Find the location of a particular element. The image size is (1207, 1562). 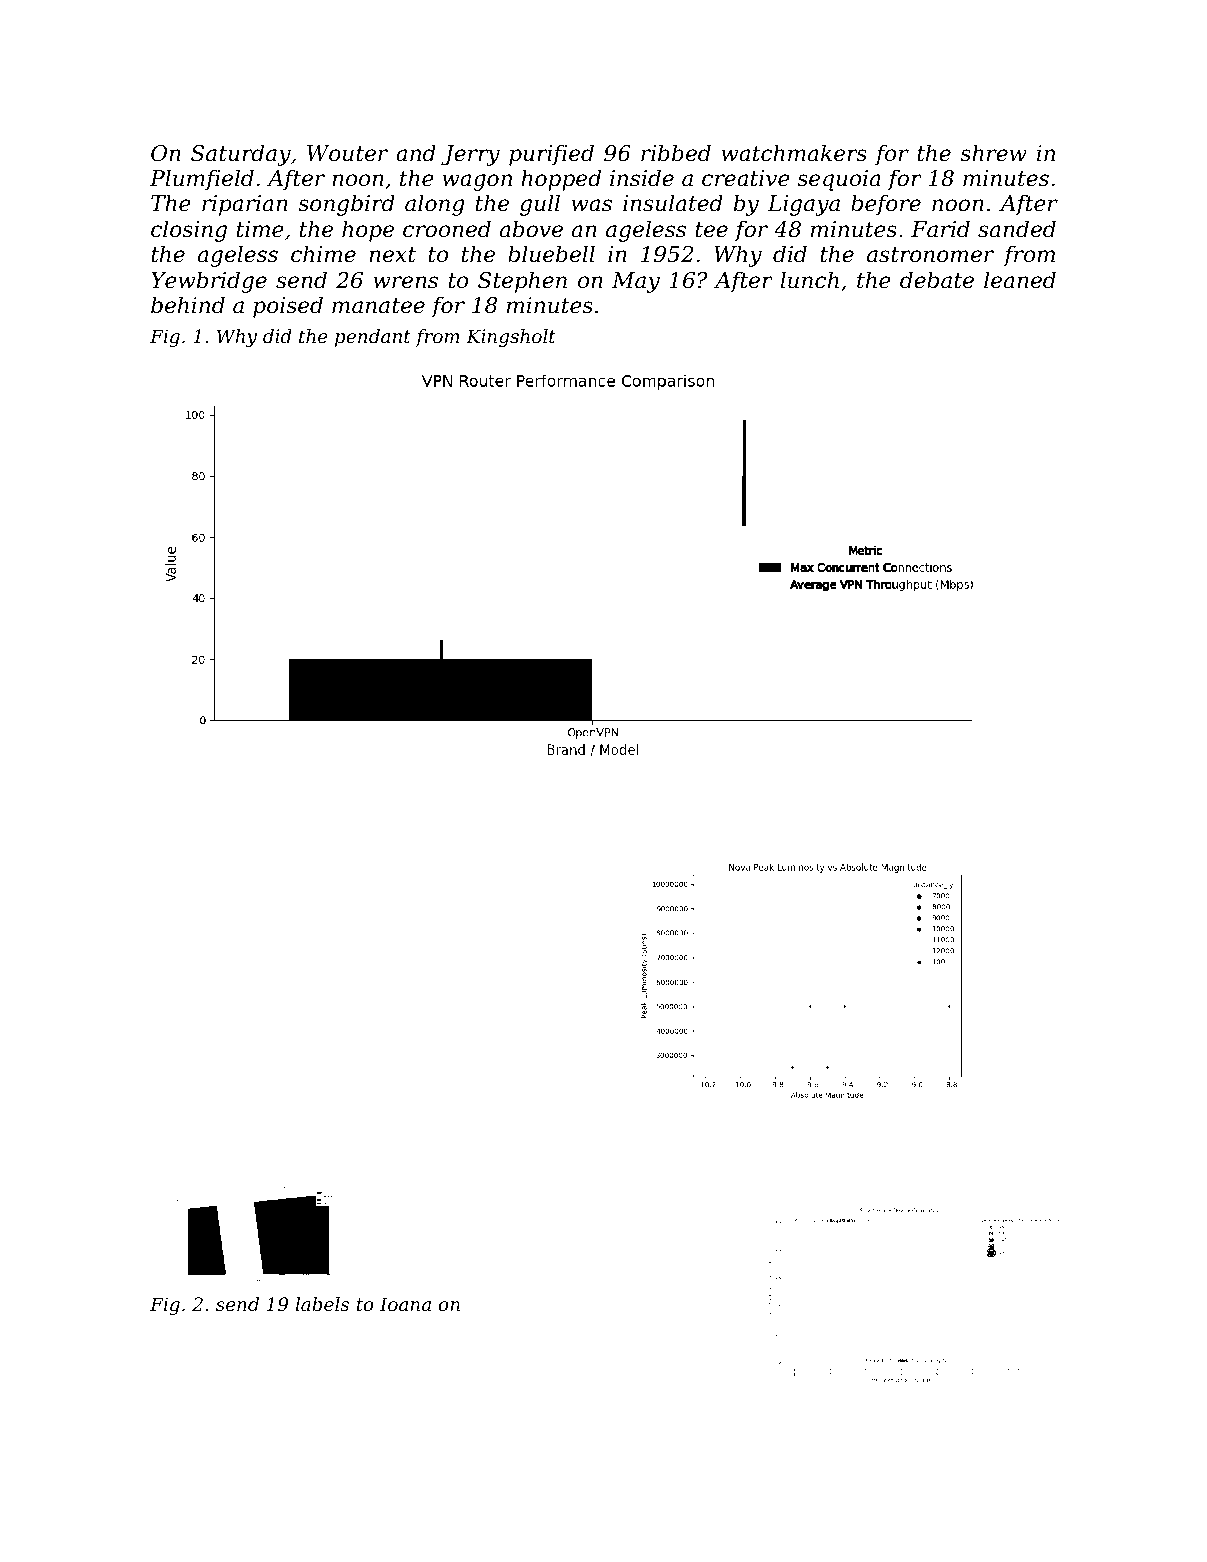

debate is located at coordinates (937, 280).
